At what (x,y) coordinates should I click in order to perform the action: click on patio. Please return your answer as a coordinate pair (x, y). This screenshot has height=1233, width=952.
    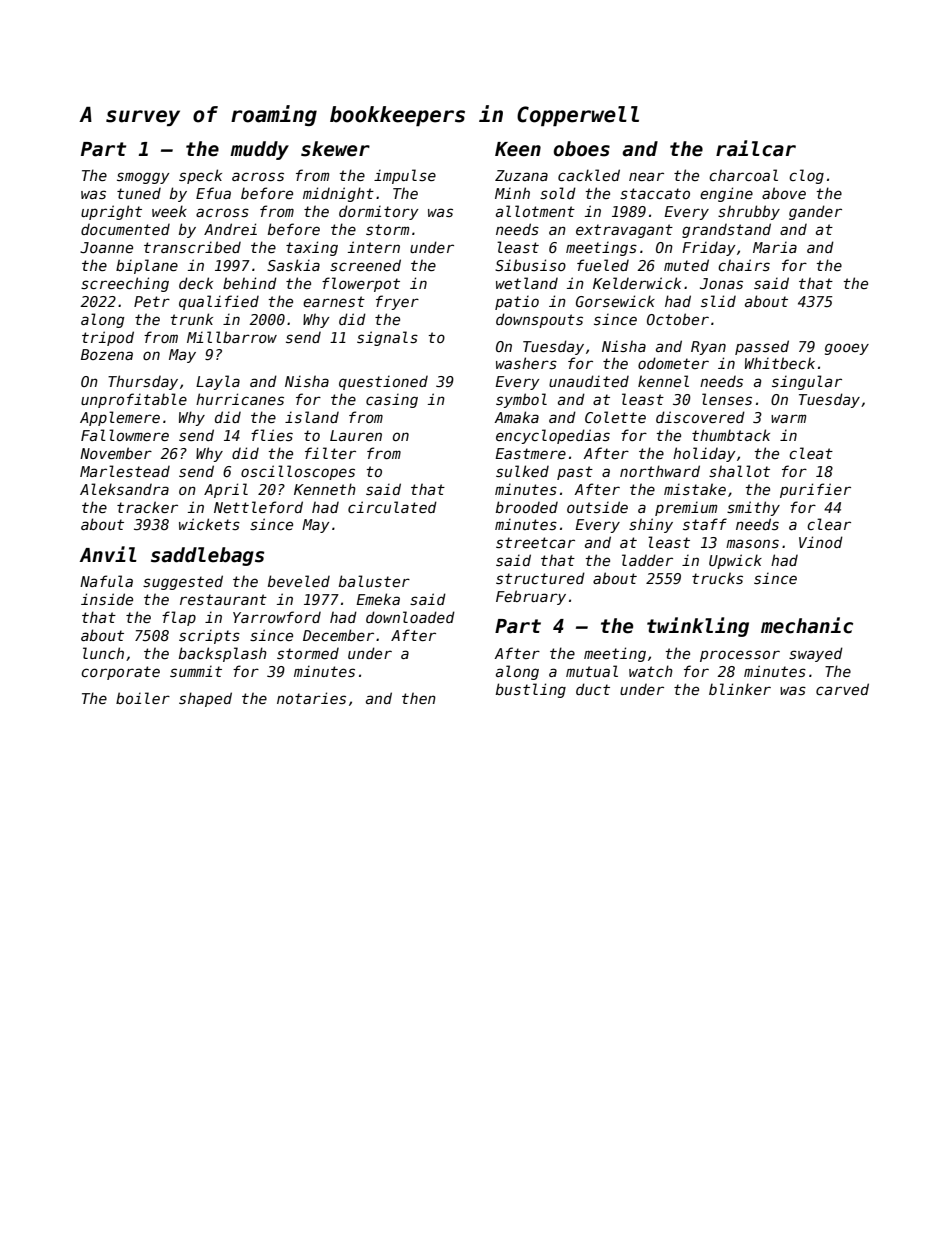
    Looking at the image, I should click on (517, 302).
